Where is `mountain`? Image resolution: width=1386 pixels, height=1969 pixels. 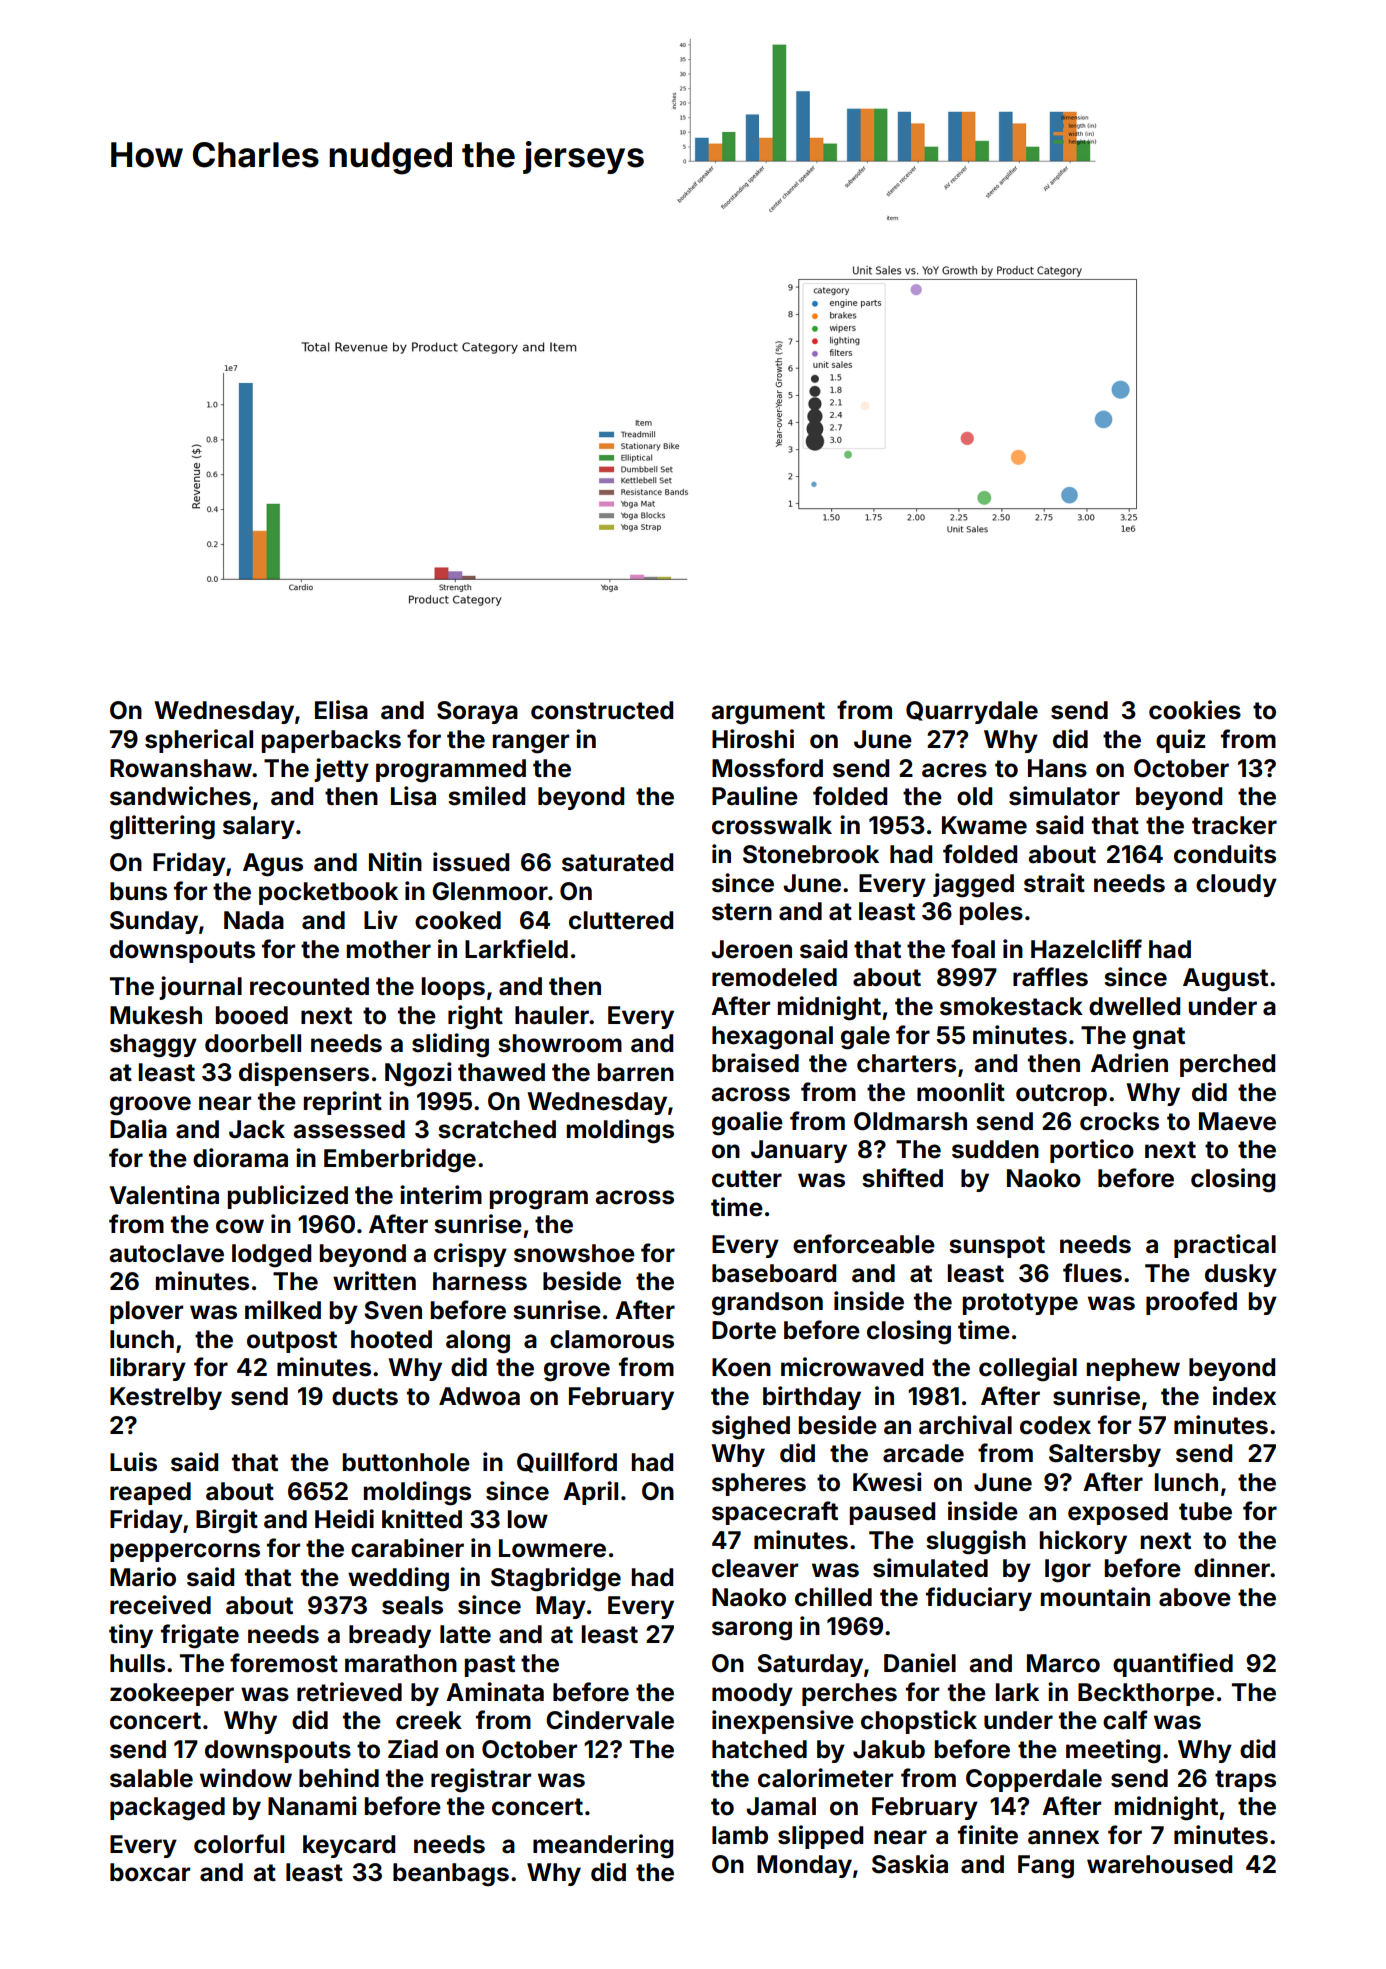
mountain is located at coordinates (1095, 1597).
